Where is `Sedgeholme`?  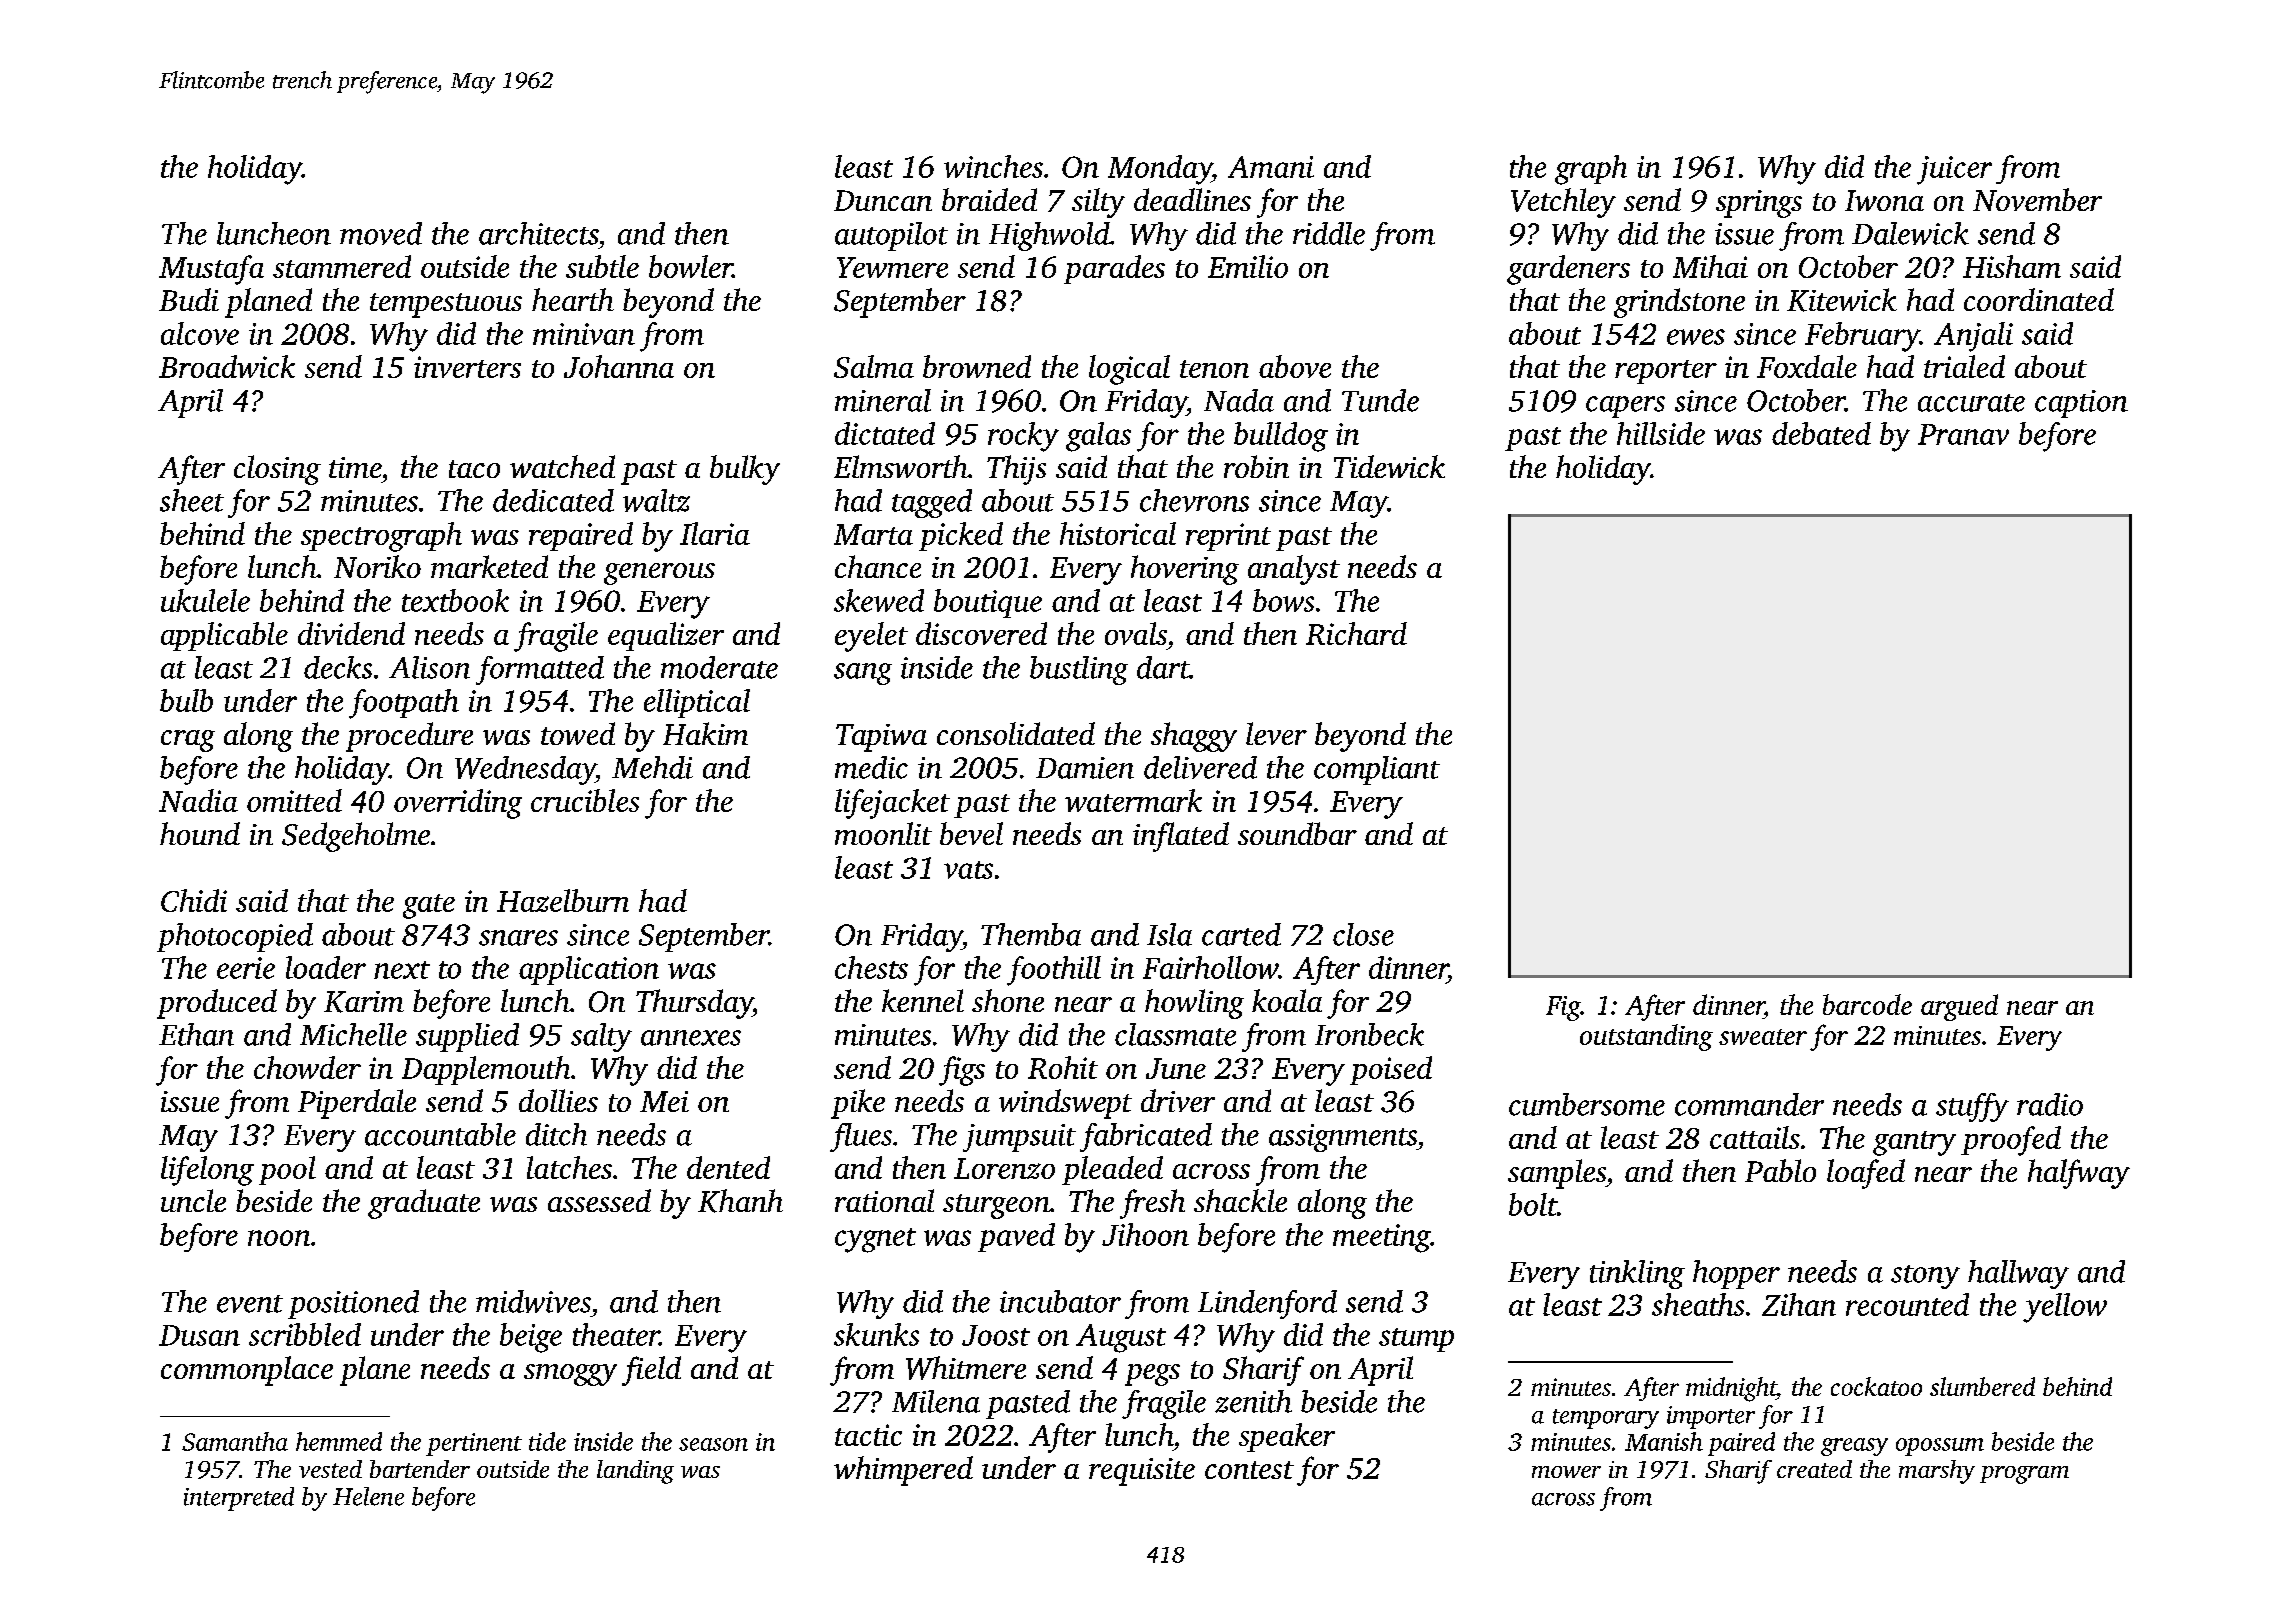 Sedgeholme is located at coordinates (356, 837).
